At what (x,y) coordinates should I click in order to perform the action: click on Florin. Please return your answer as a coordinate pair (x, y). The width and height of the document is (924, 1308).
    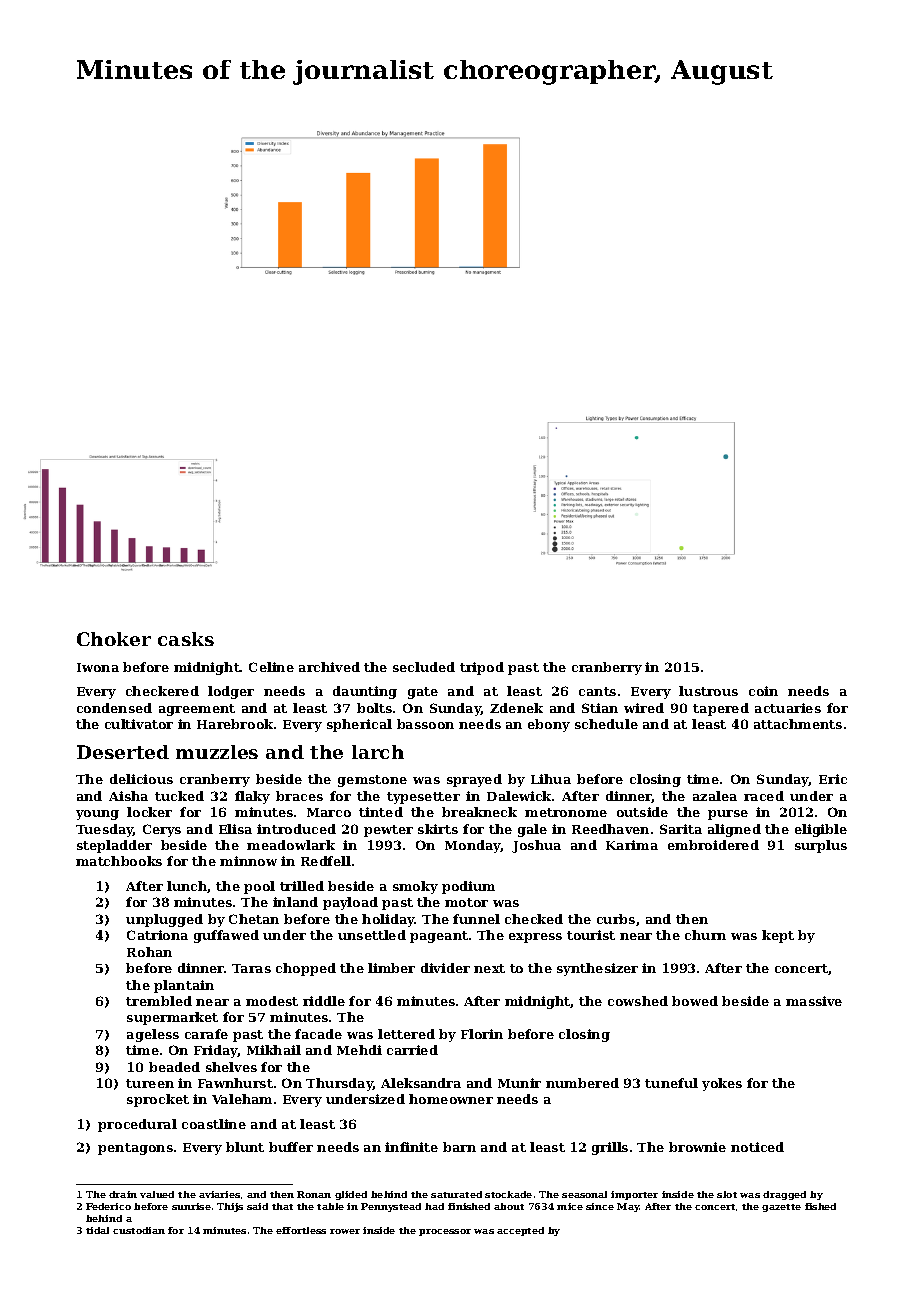
    Looking at the image, I should click on (482, 1034).
